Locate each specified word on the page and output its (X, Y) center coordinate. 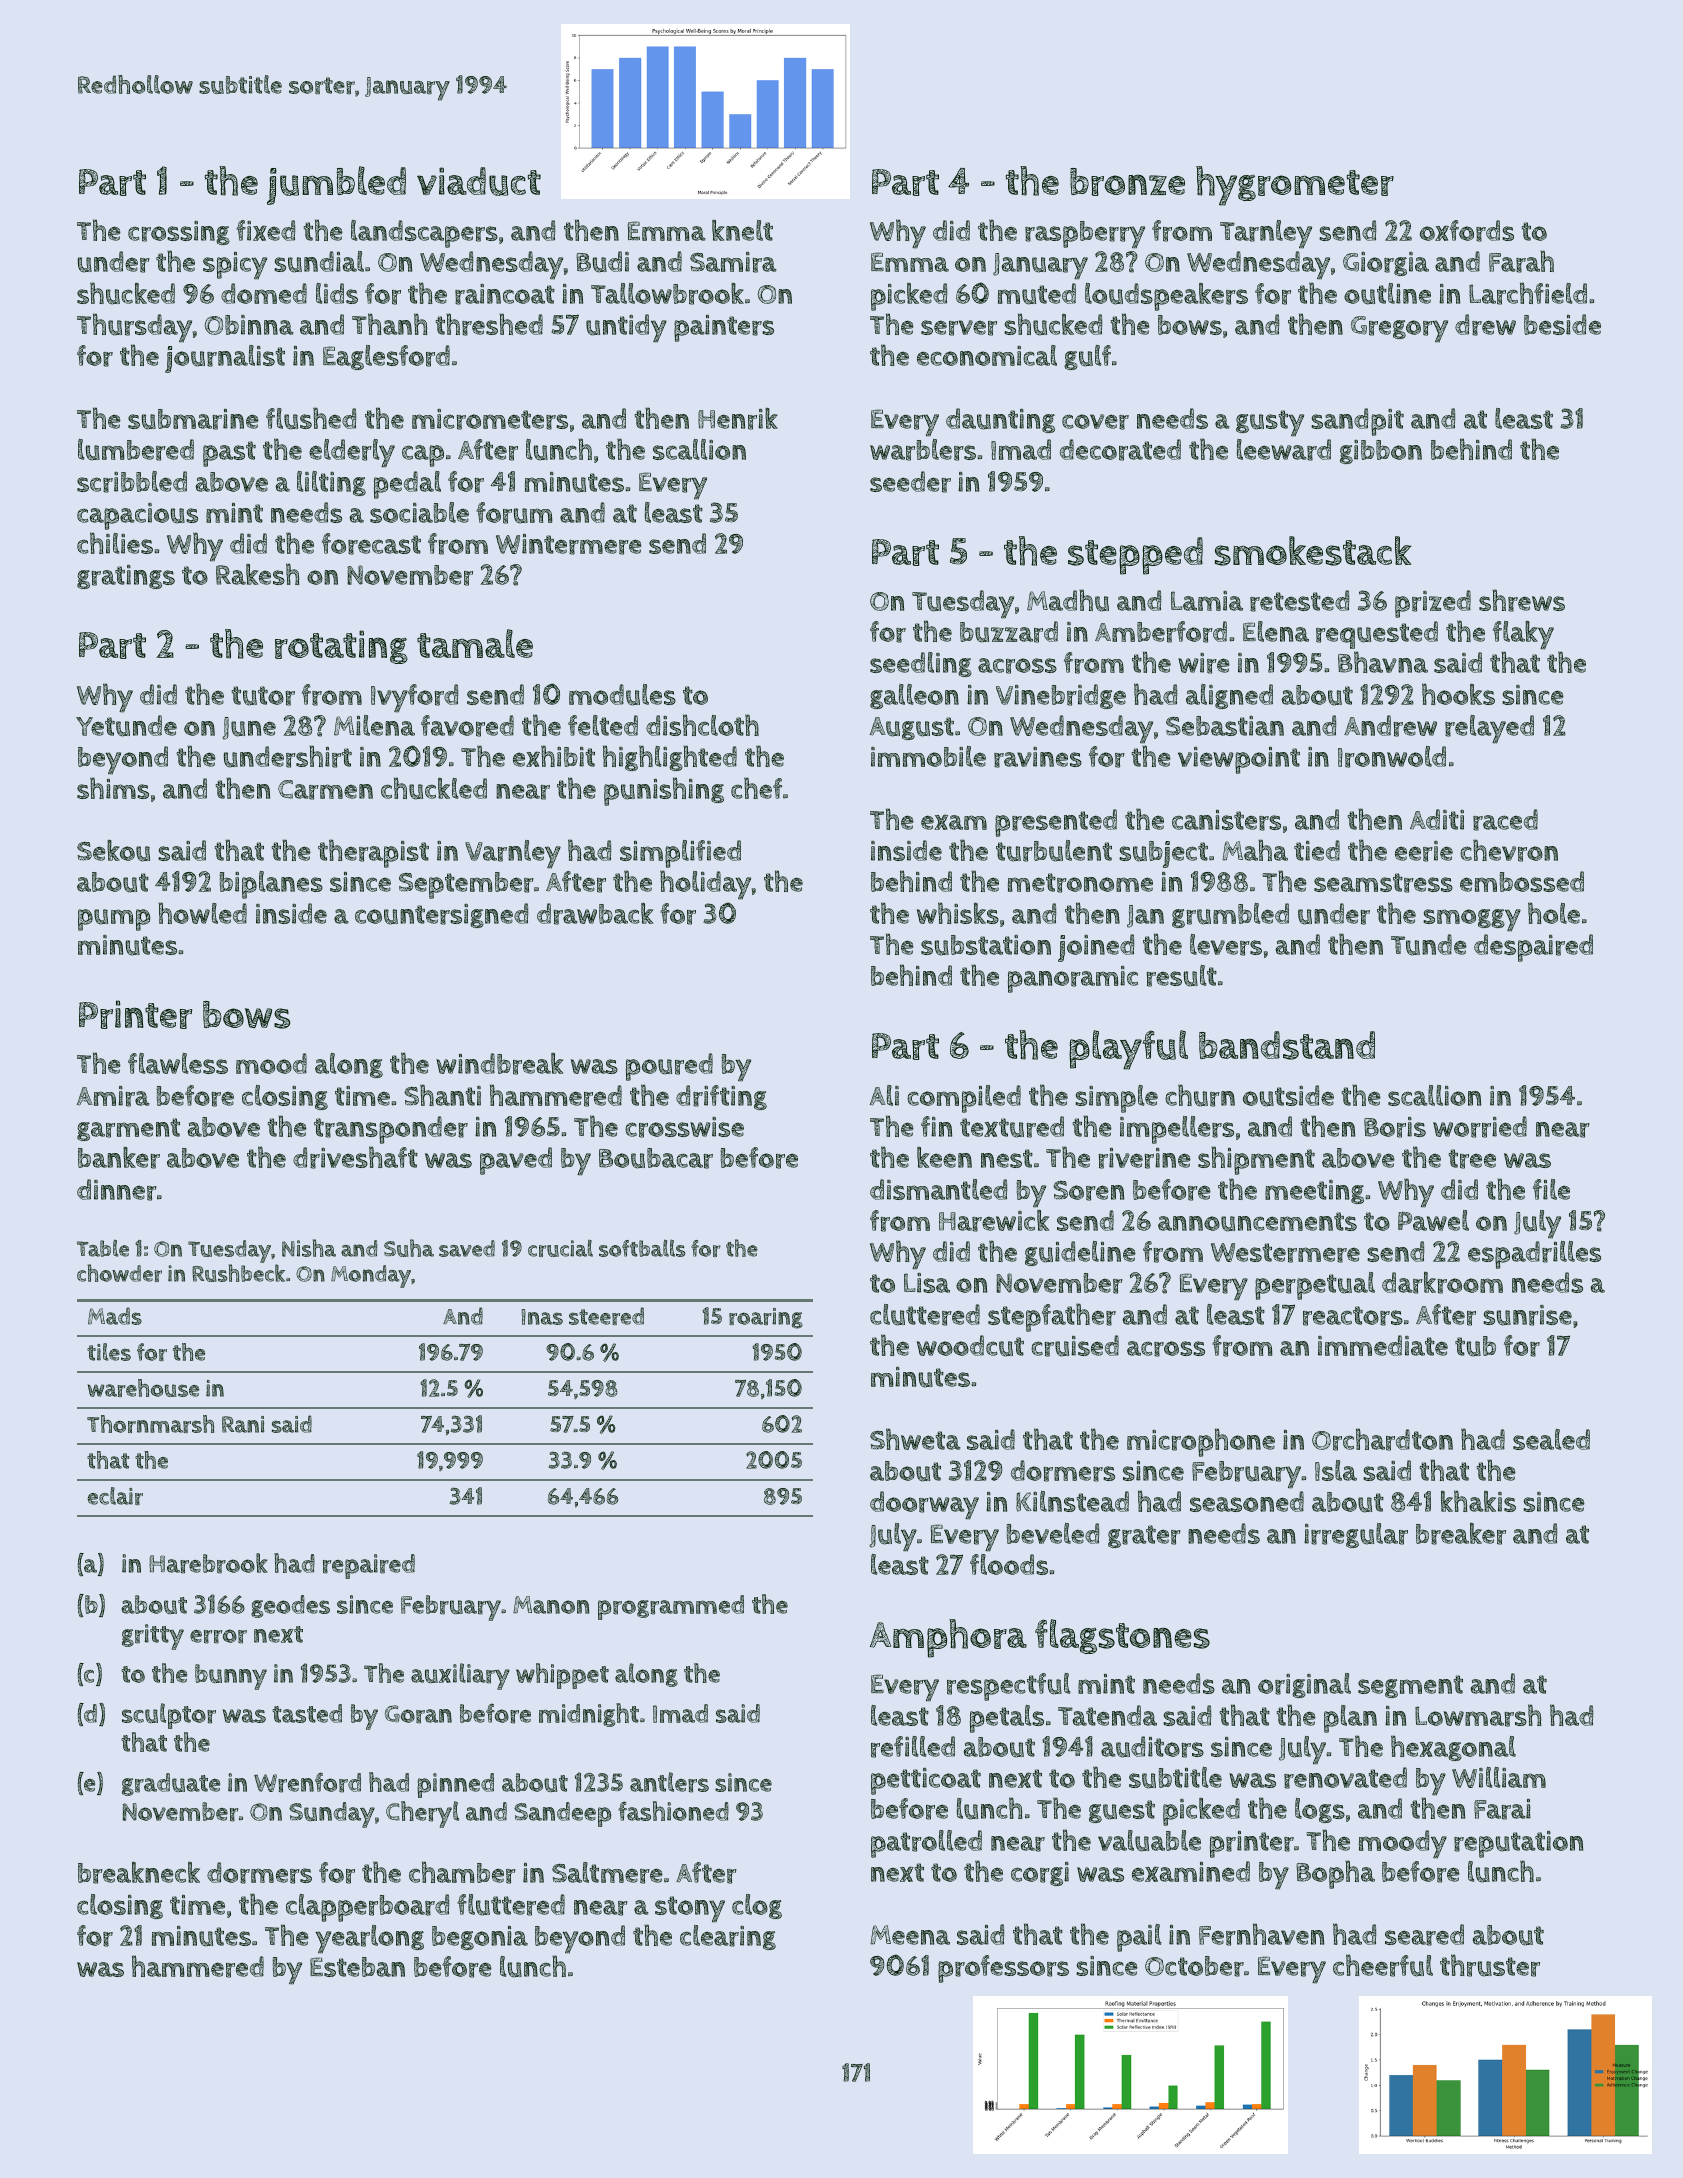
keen (944, 1157)
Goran (418, 1714)
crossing (179, 233)
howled (202, 913)
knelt (742, 230)
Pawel (1433, 1220)
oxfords (1467, 231)
